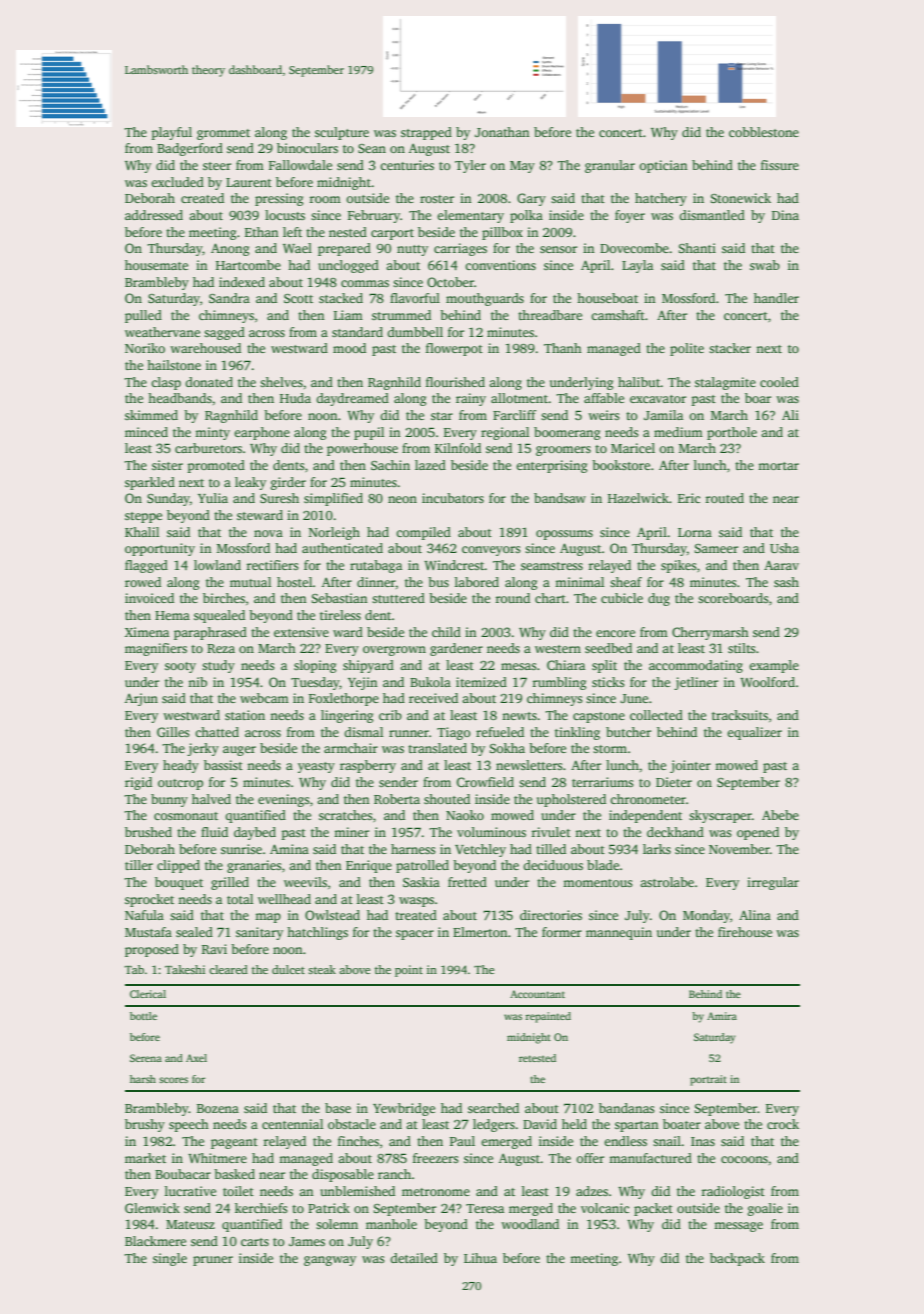 This page has height=1314, width=924. I want to click on Alina, so click(755, 915).
